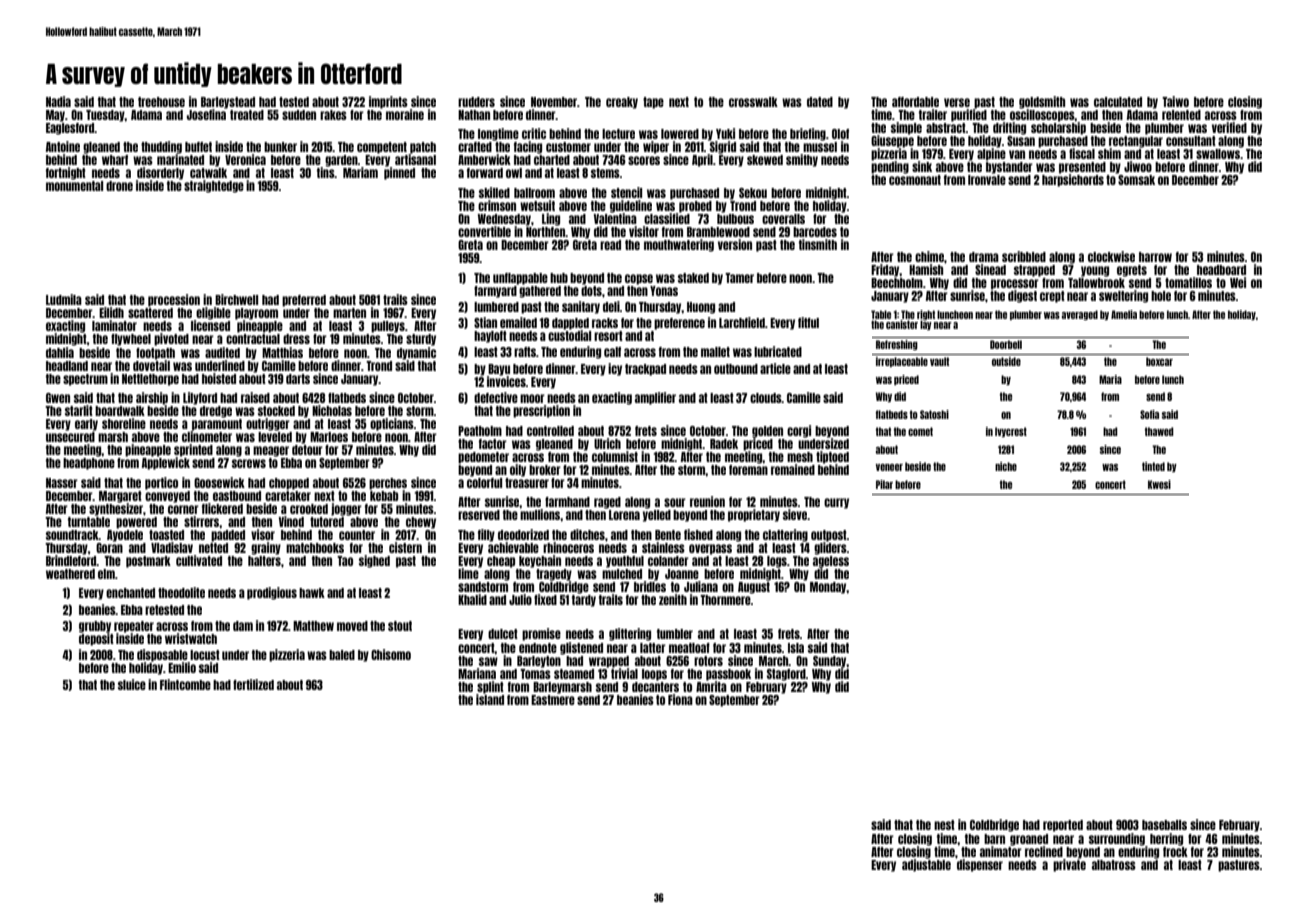 Image resolution: width=1308 pixels, height=924 pixels. Describe the element at coordinates (228, 103) in the page. I see `Barleystead` at that location.
